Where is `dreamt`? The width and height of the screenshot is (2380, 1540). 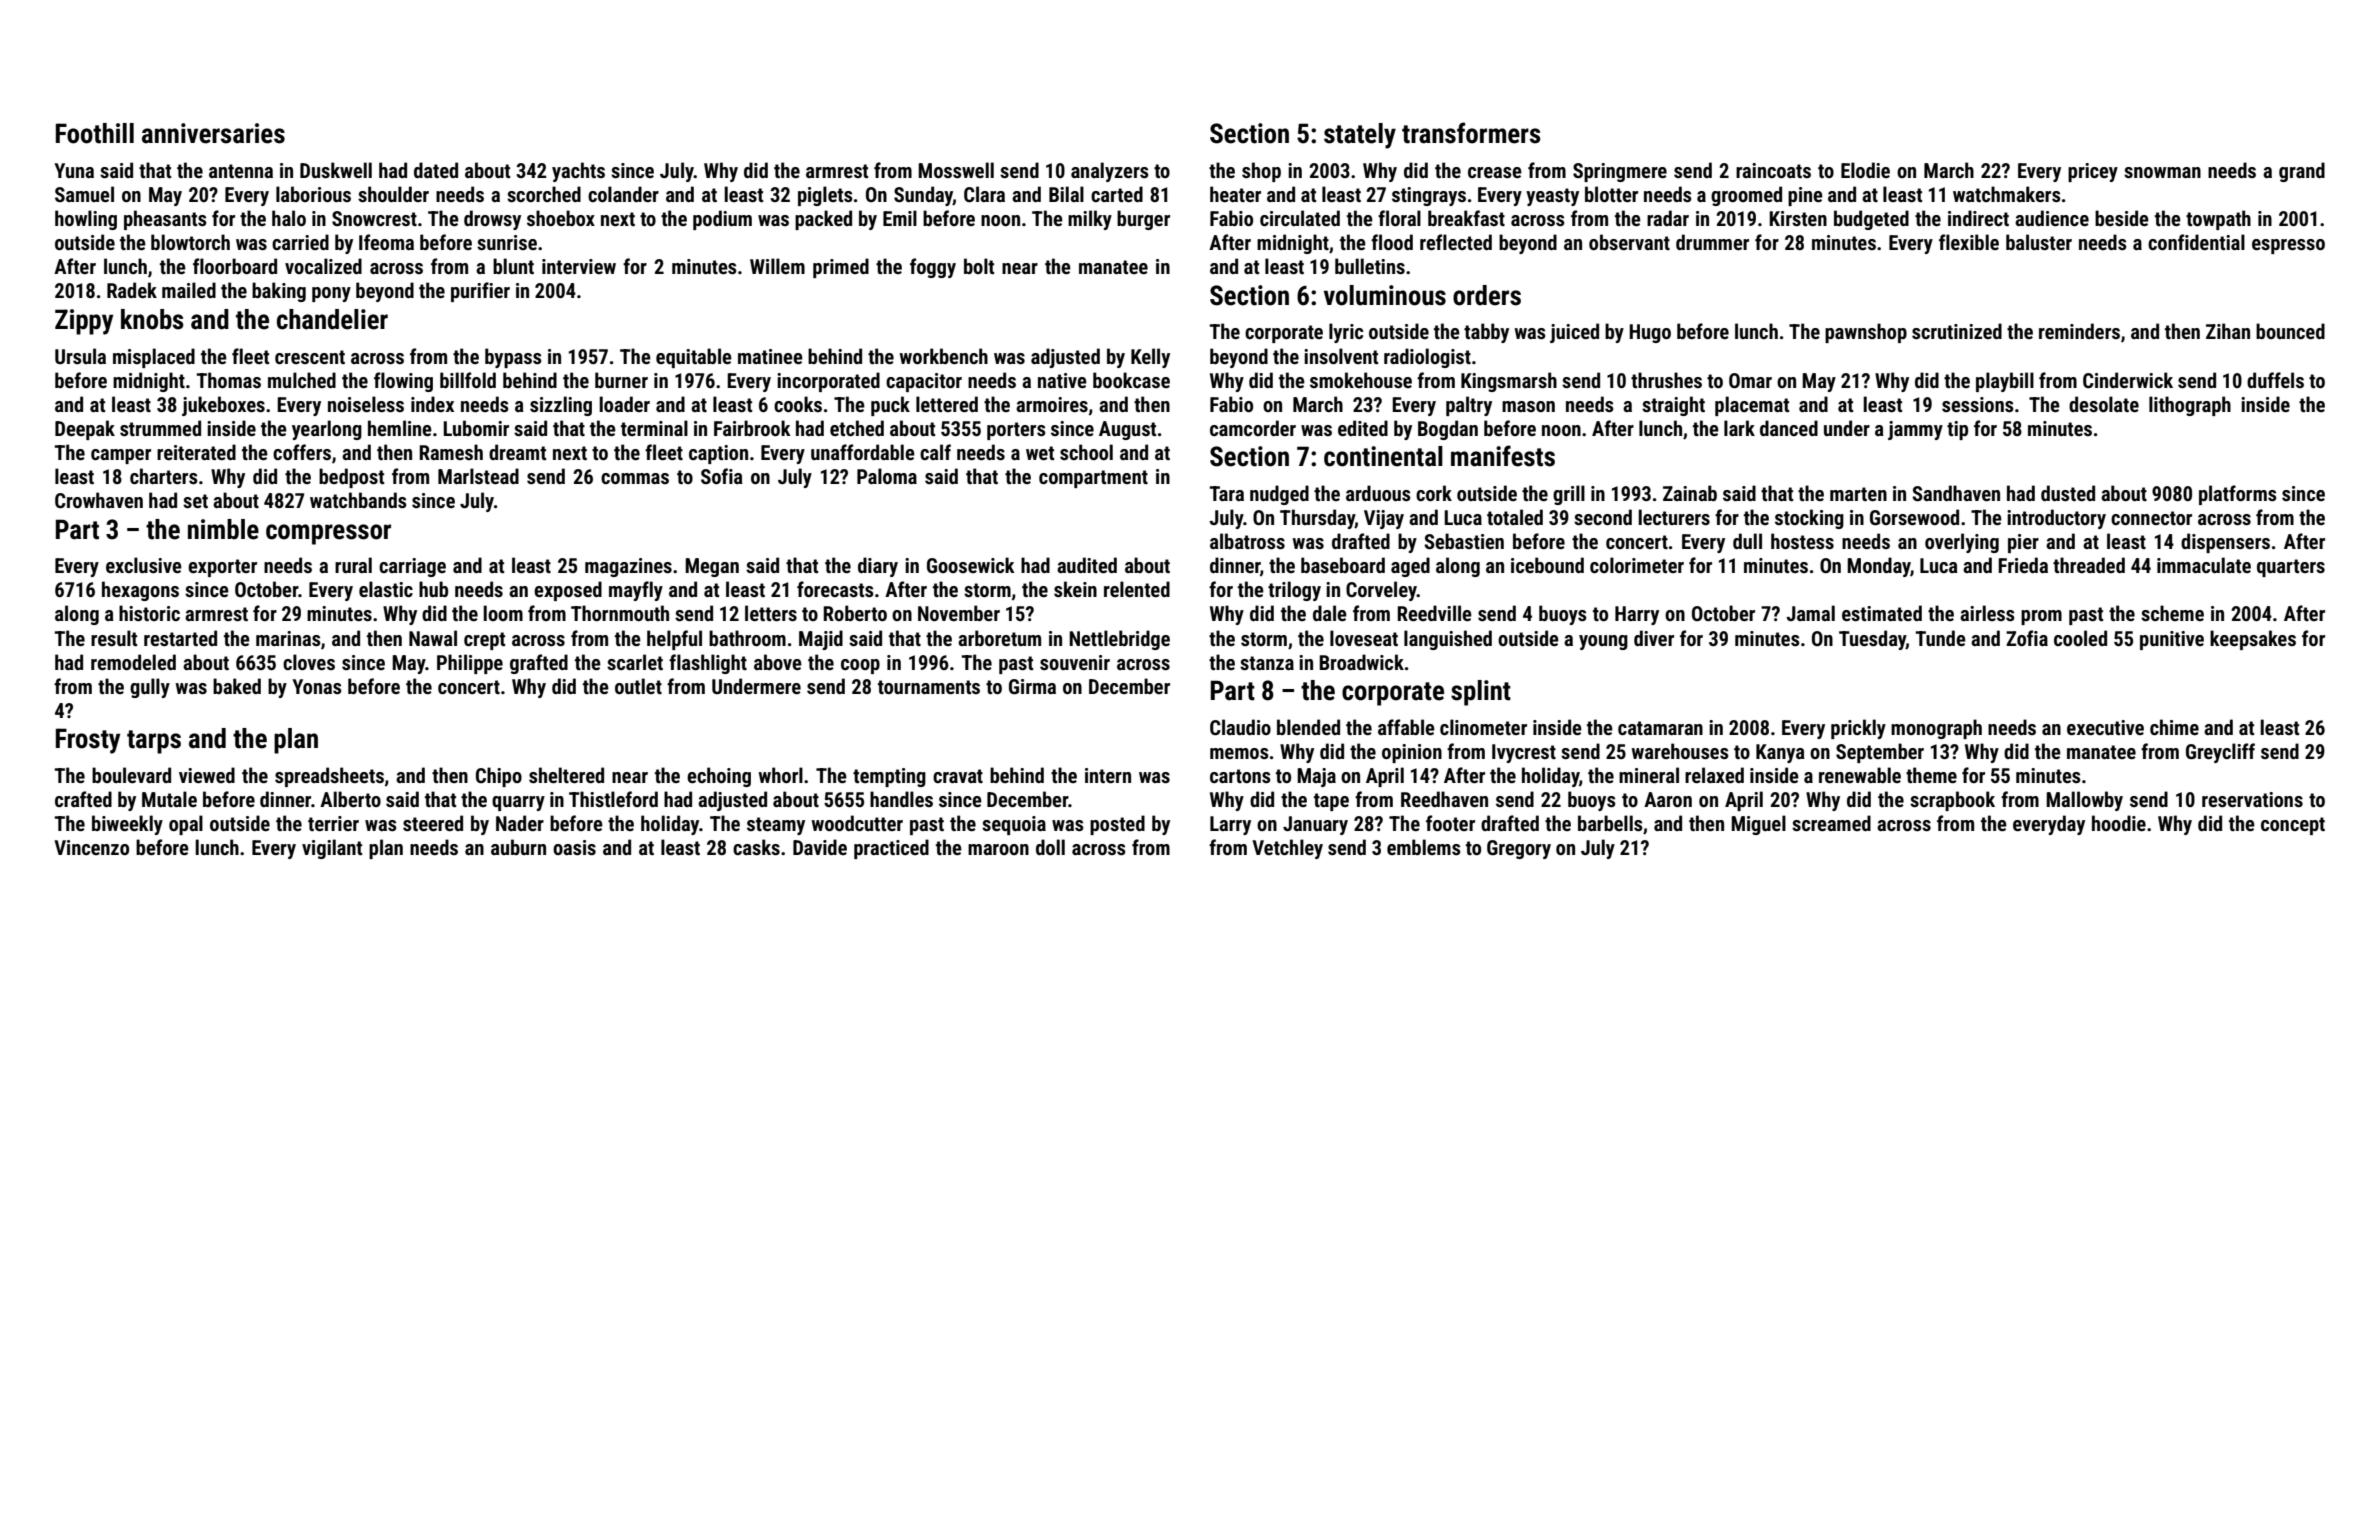
dreamt is located at coordinates (517, 452).
